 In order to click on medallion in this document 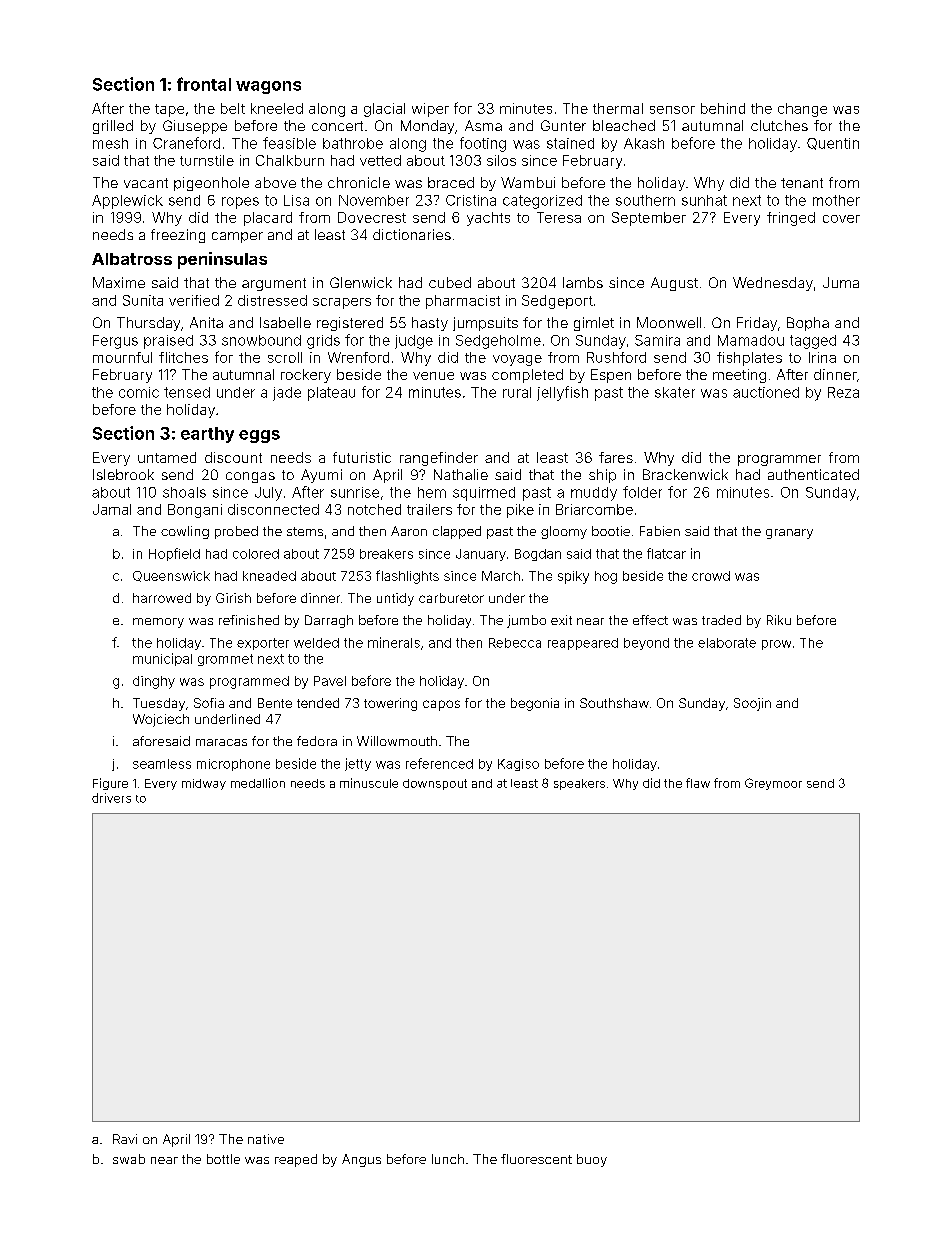, I will do `click(258, 783)`.
